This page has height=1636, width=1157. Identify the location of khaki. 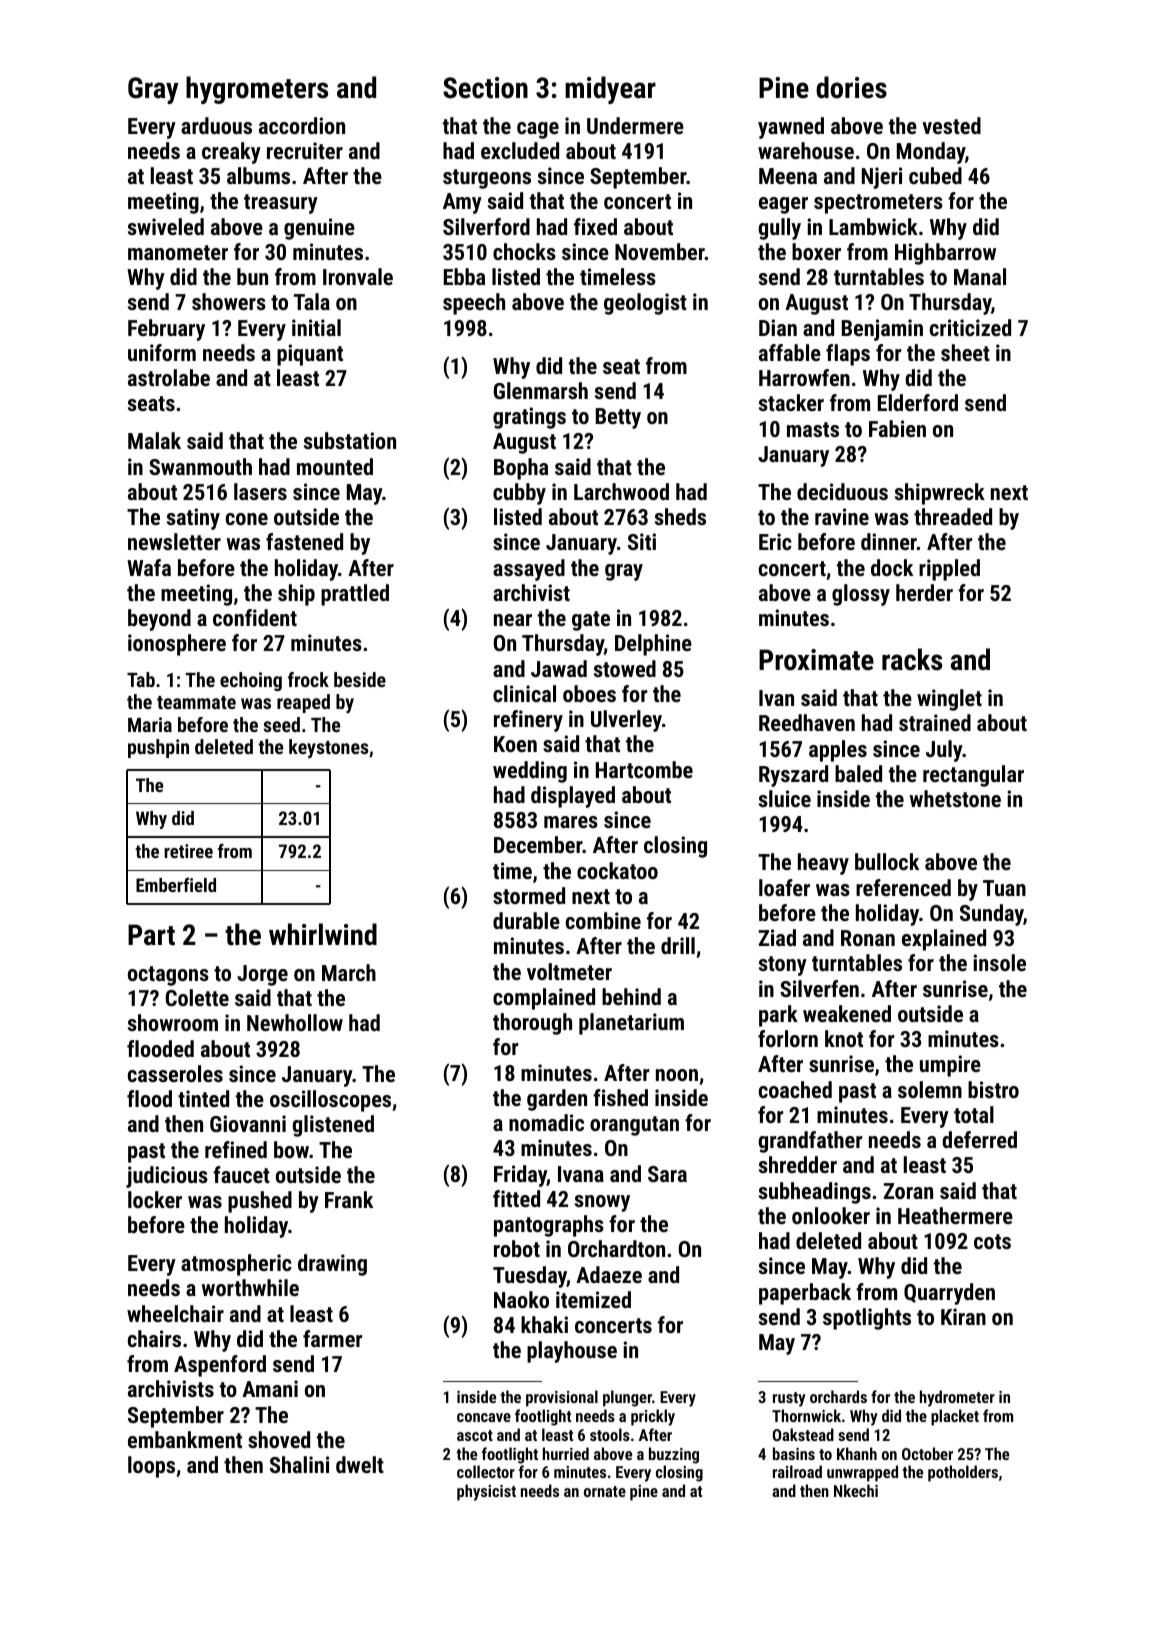
(544, 1324).
